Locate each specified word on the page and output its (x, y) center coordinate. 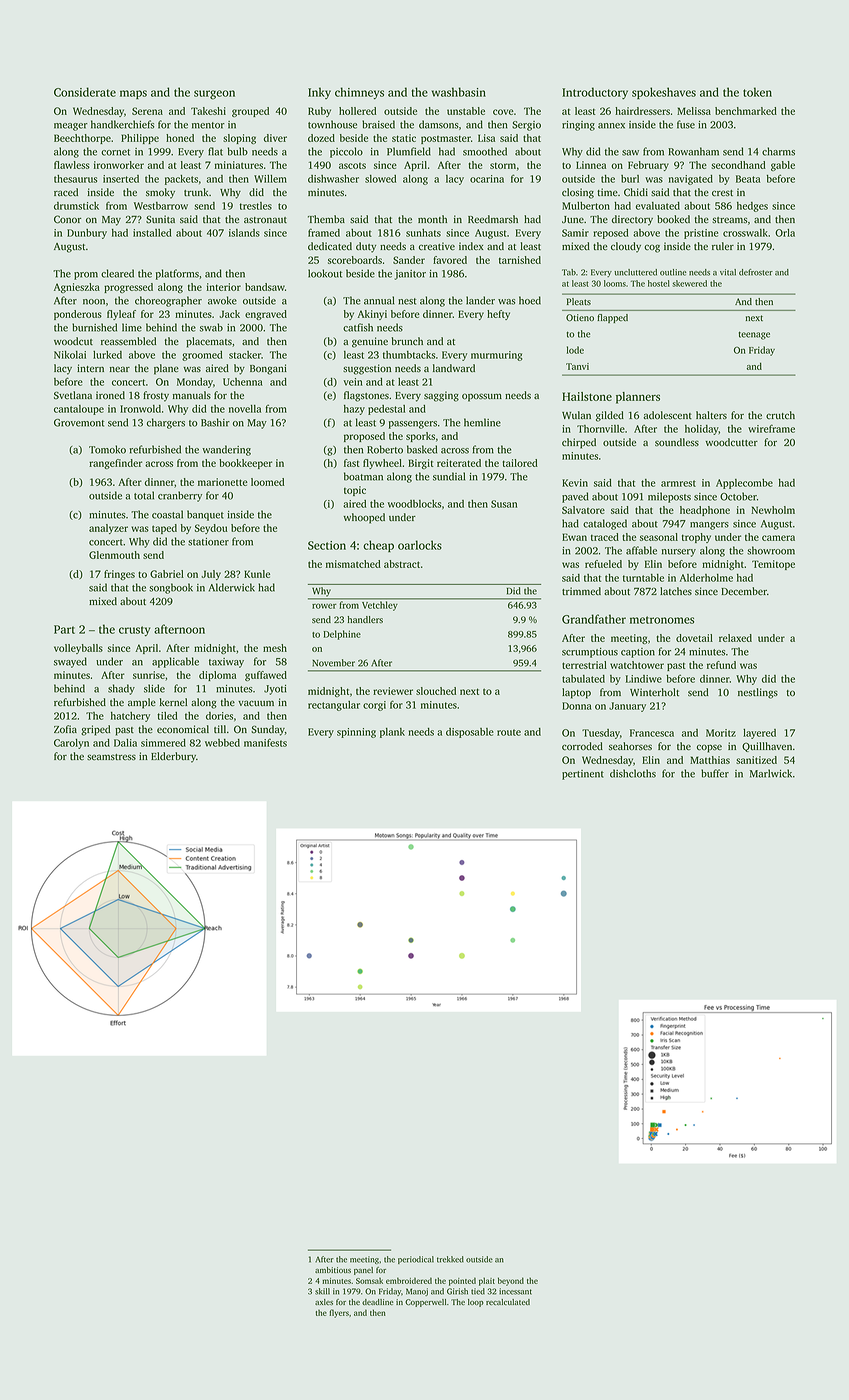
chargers (166, 423)
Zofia (65, 729)
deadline (377, 1302)
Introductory (595, 93)
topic (355, 491)
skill (322, 1291)
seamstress (111, 757)
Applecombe (744, 484)
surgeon (214, 95)
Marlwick (771, 773)
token (757, 92)
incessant (515, 1291)
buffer (715, 773)
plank (392, 733)
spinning (356, 733)
